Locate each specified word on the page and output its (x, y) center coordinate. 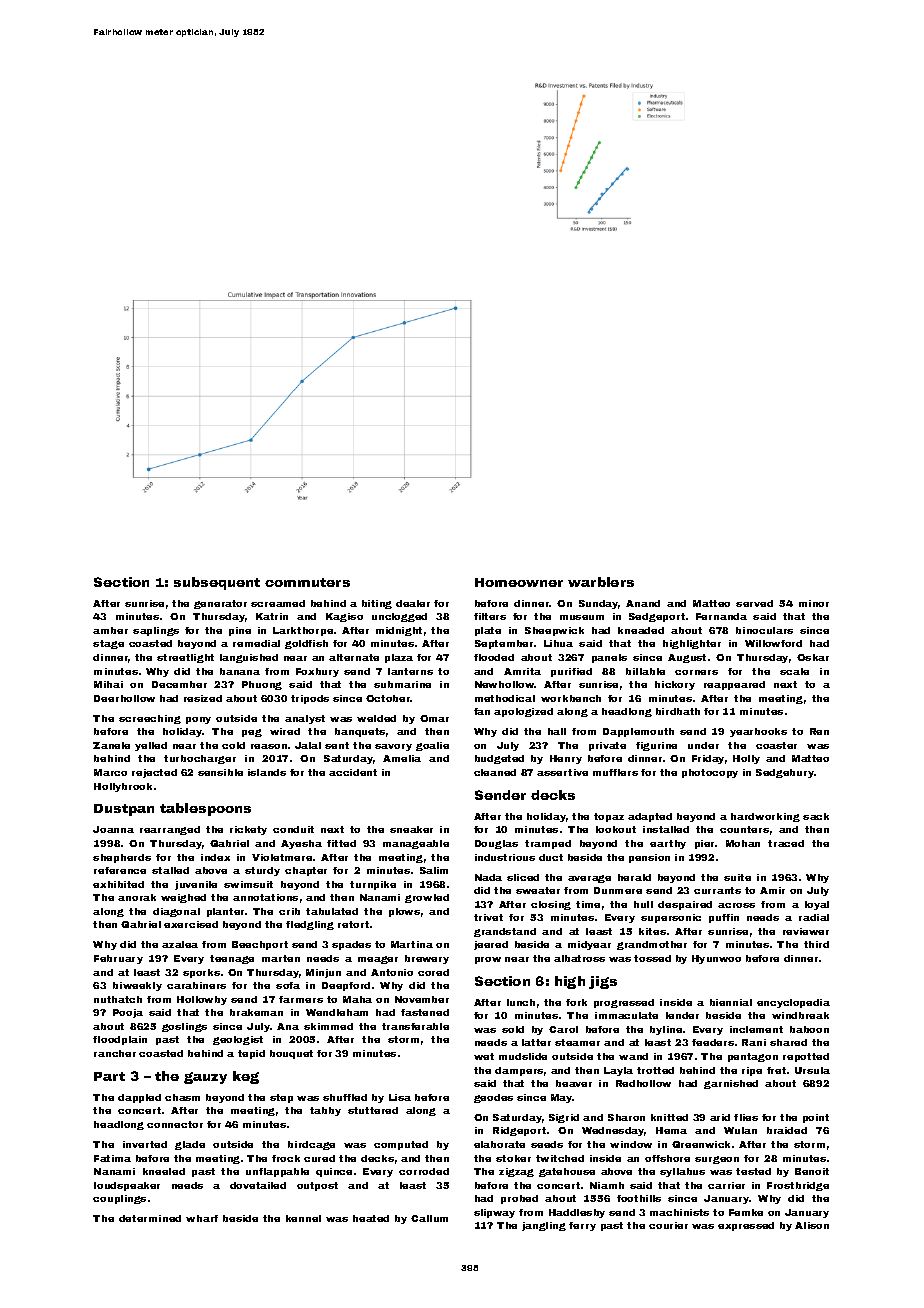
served (754, 603)
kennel (303, 1218)
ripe (752, 1071)
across (736, 905)
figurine (656, 746)
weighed (183, 898)
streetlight (185, 658)
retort (353, 924)
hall (557, 731)
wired (285, 731)
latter (536, 1042)
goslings (184, 1027)
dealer (413, 603)
